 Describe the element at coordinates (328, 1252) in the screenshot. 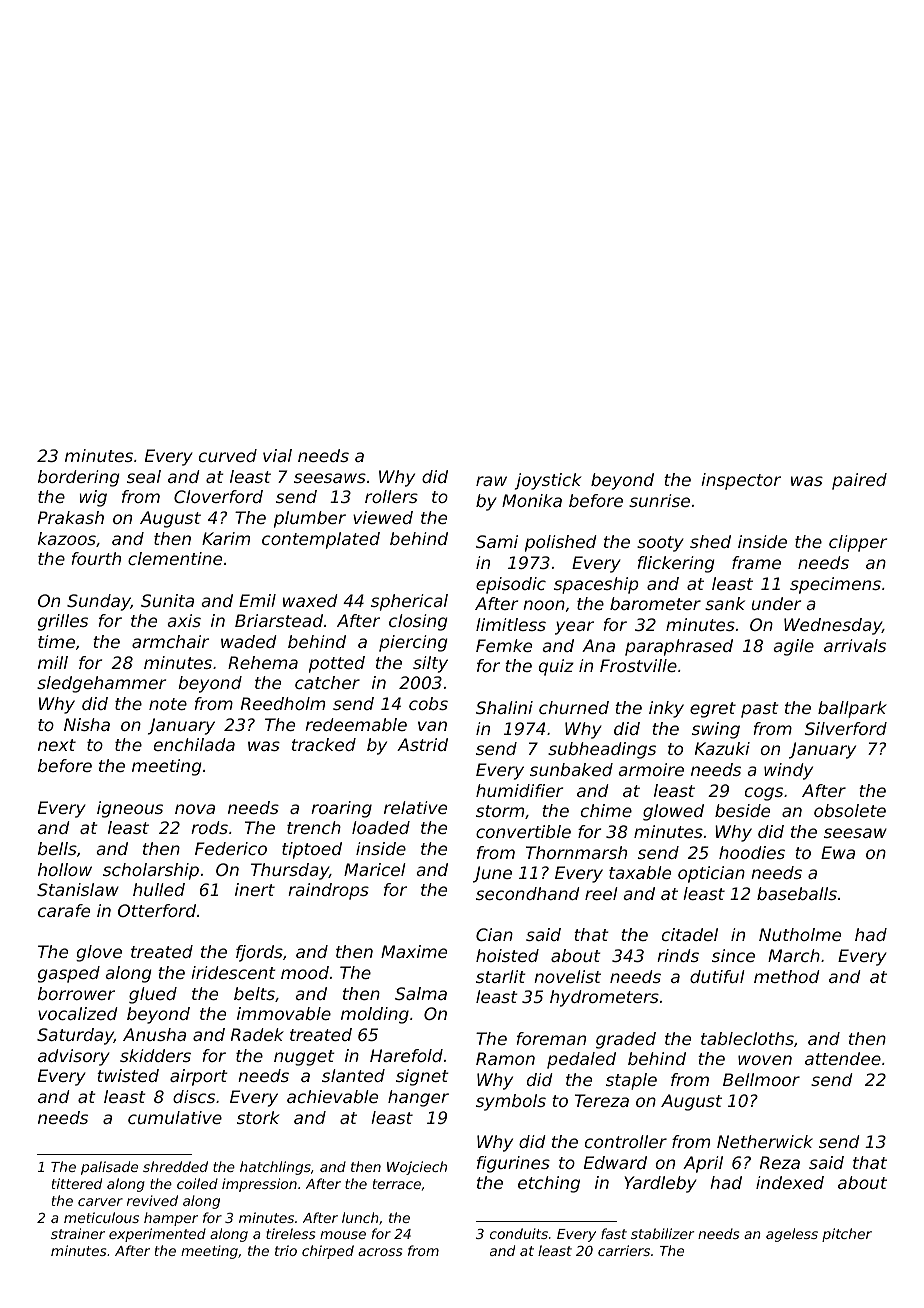

I see `chirped` at that location.
